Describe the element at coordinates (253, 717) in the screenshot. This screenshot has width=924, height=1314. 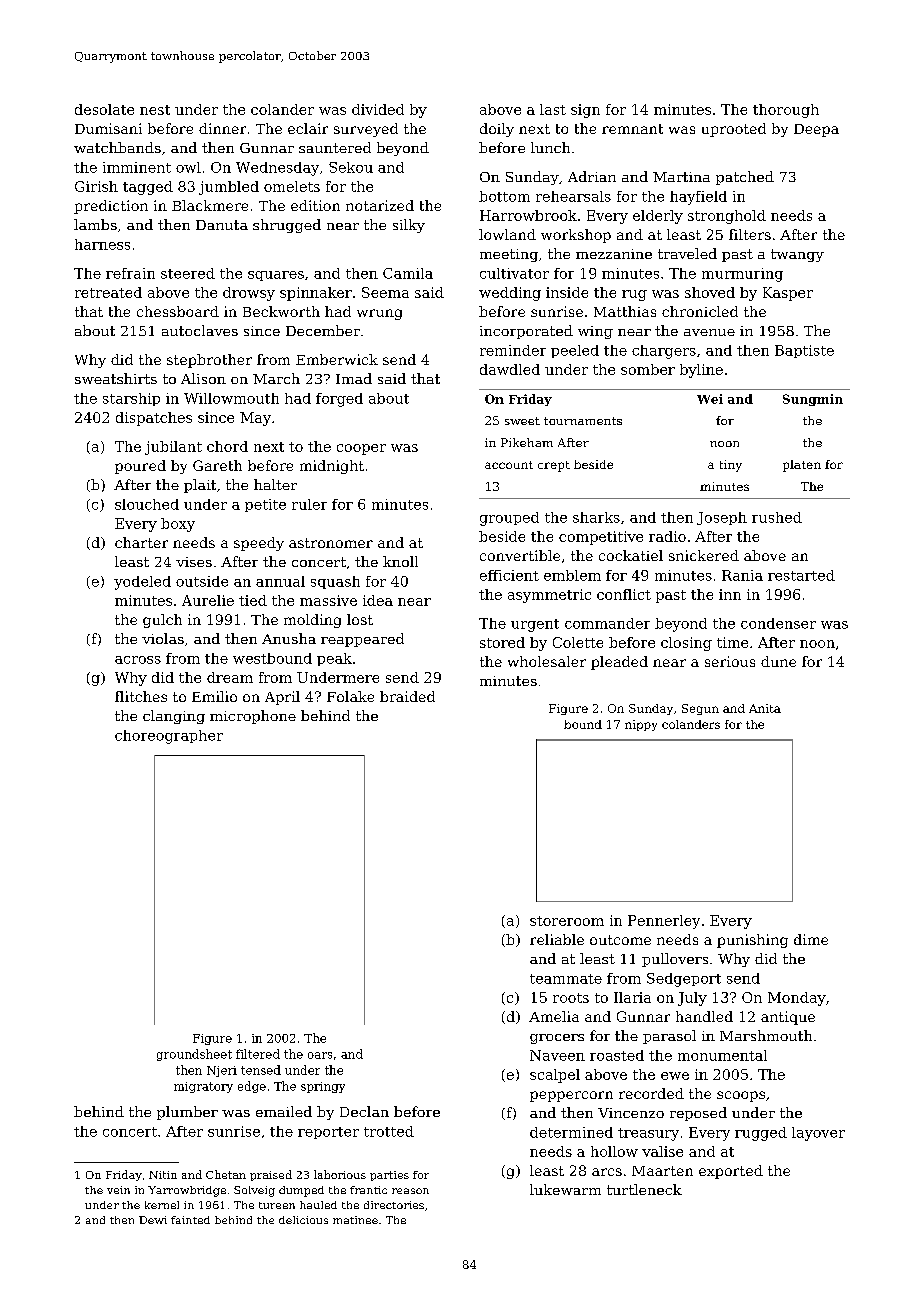
I see `microphone` at that location.
